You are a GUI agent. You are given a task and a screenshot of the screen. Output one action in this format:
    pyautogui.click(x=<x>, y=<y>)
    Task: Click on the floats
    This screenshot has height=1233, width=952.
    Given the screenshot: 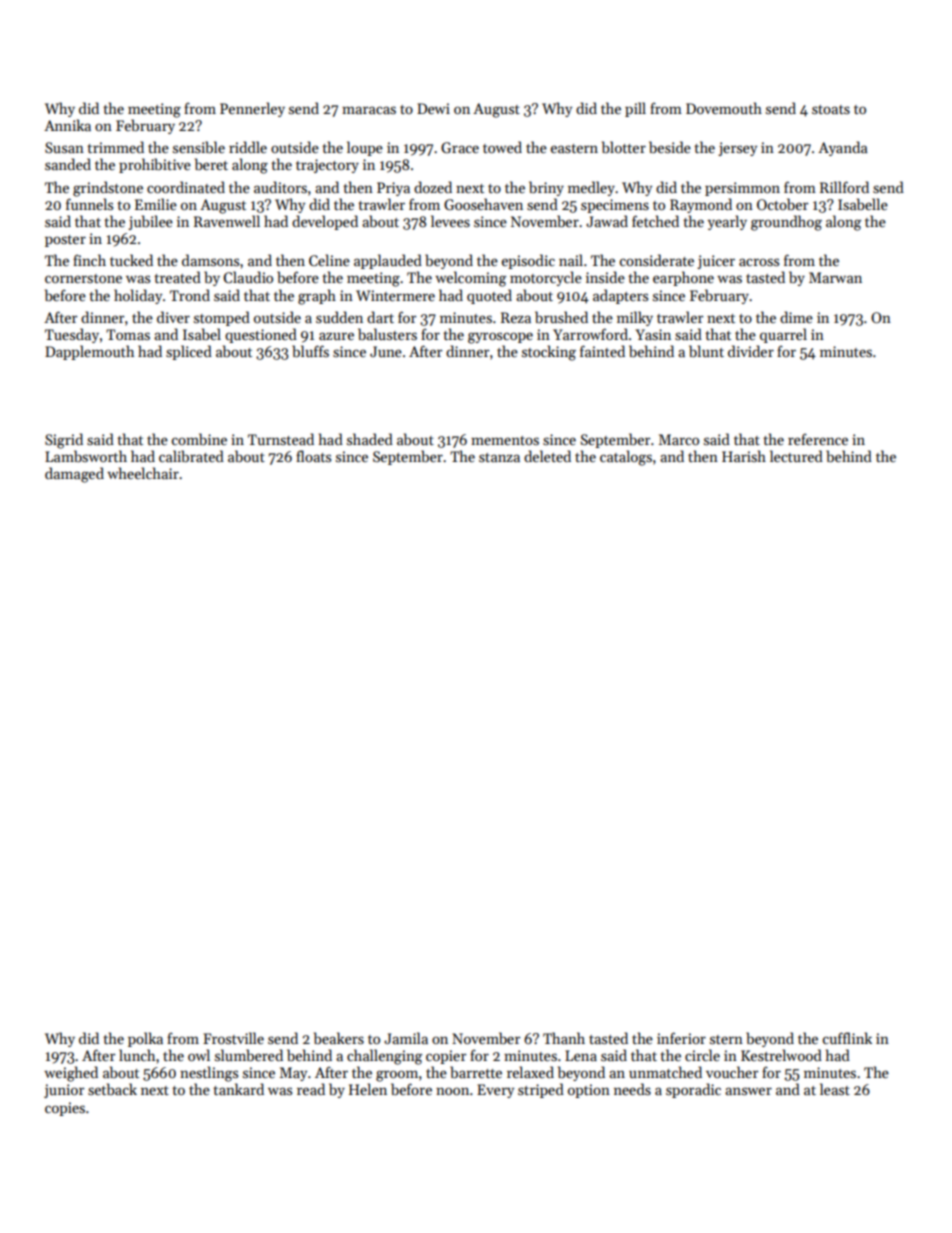 What is the action you would take?
    pyautogui.click(x=313, y=456)
